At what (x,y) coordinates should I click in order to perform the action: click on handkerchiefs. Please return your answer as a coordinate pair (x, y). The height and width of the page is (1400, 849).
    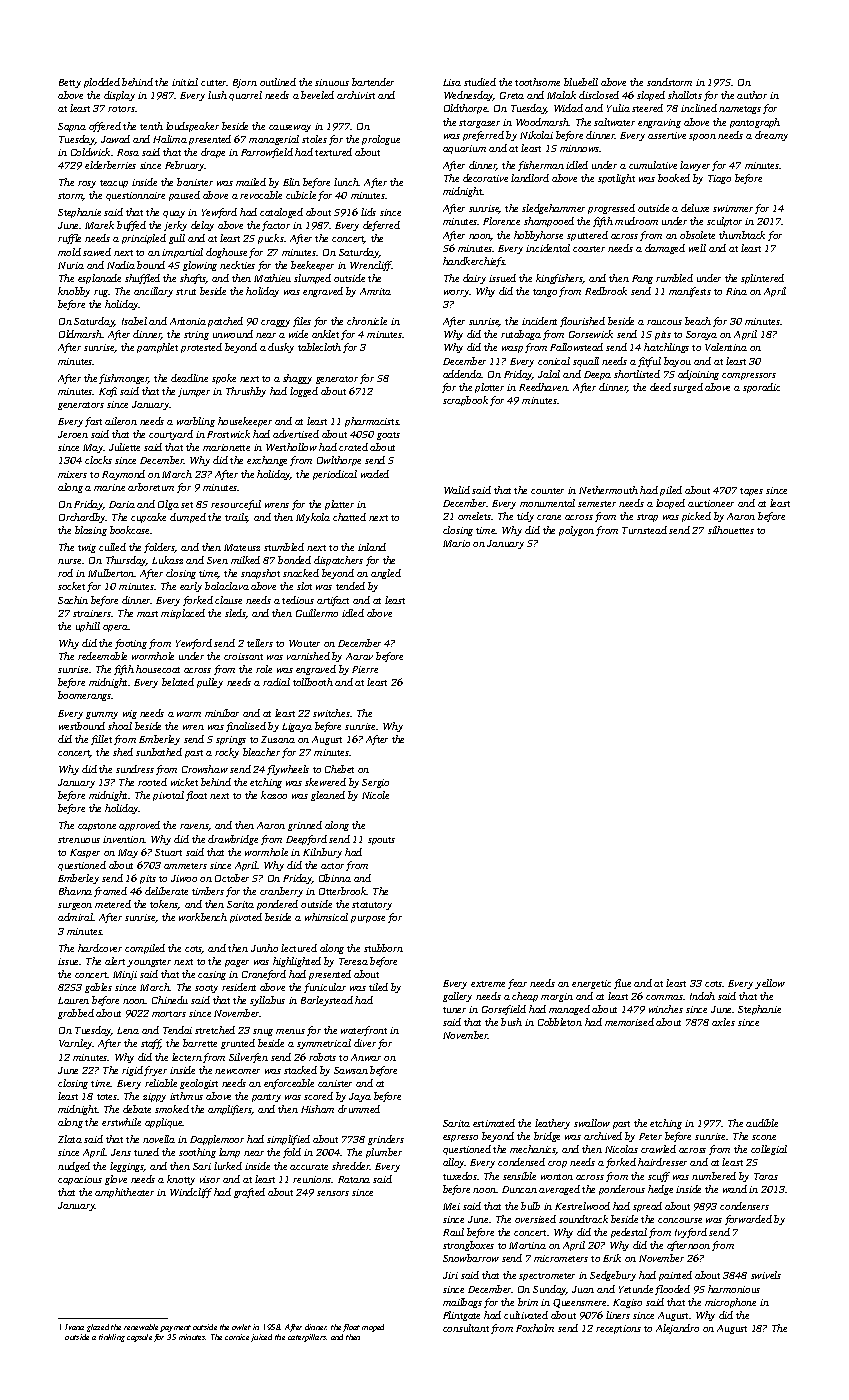
    Looking at the image, I should click on (474, 262).
